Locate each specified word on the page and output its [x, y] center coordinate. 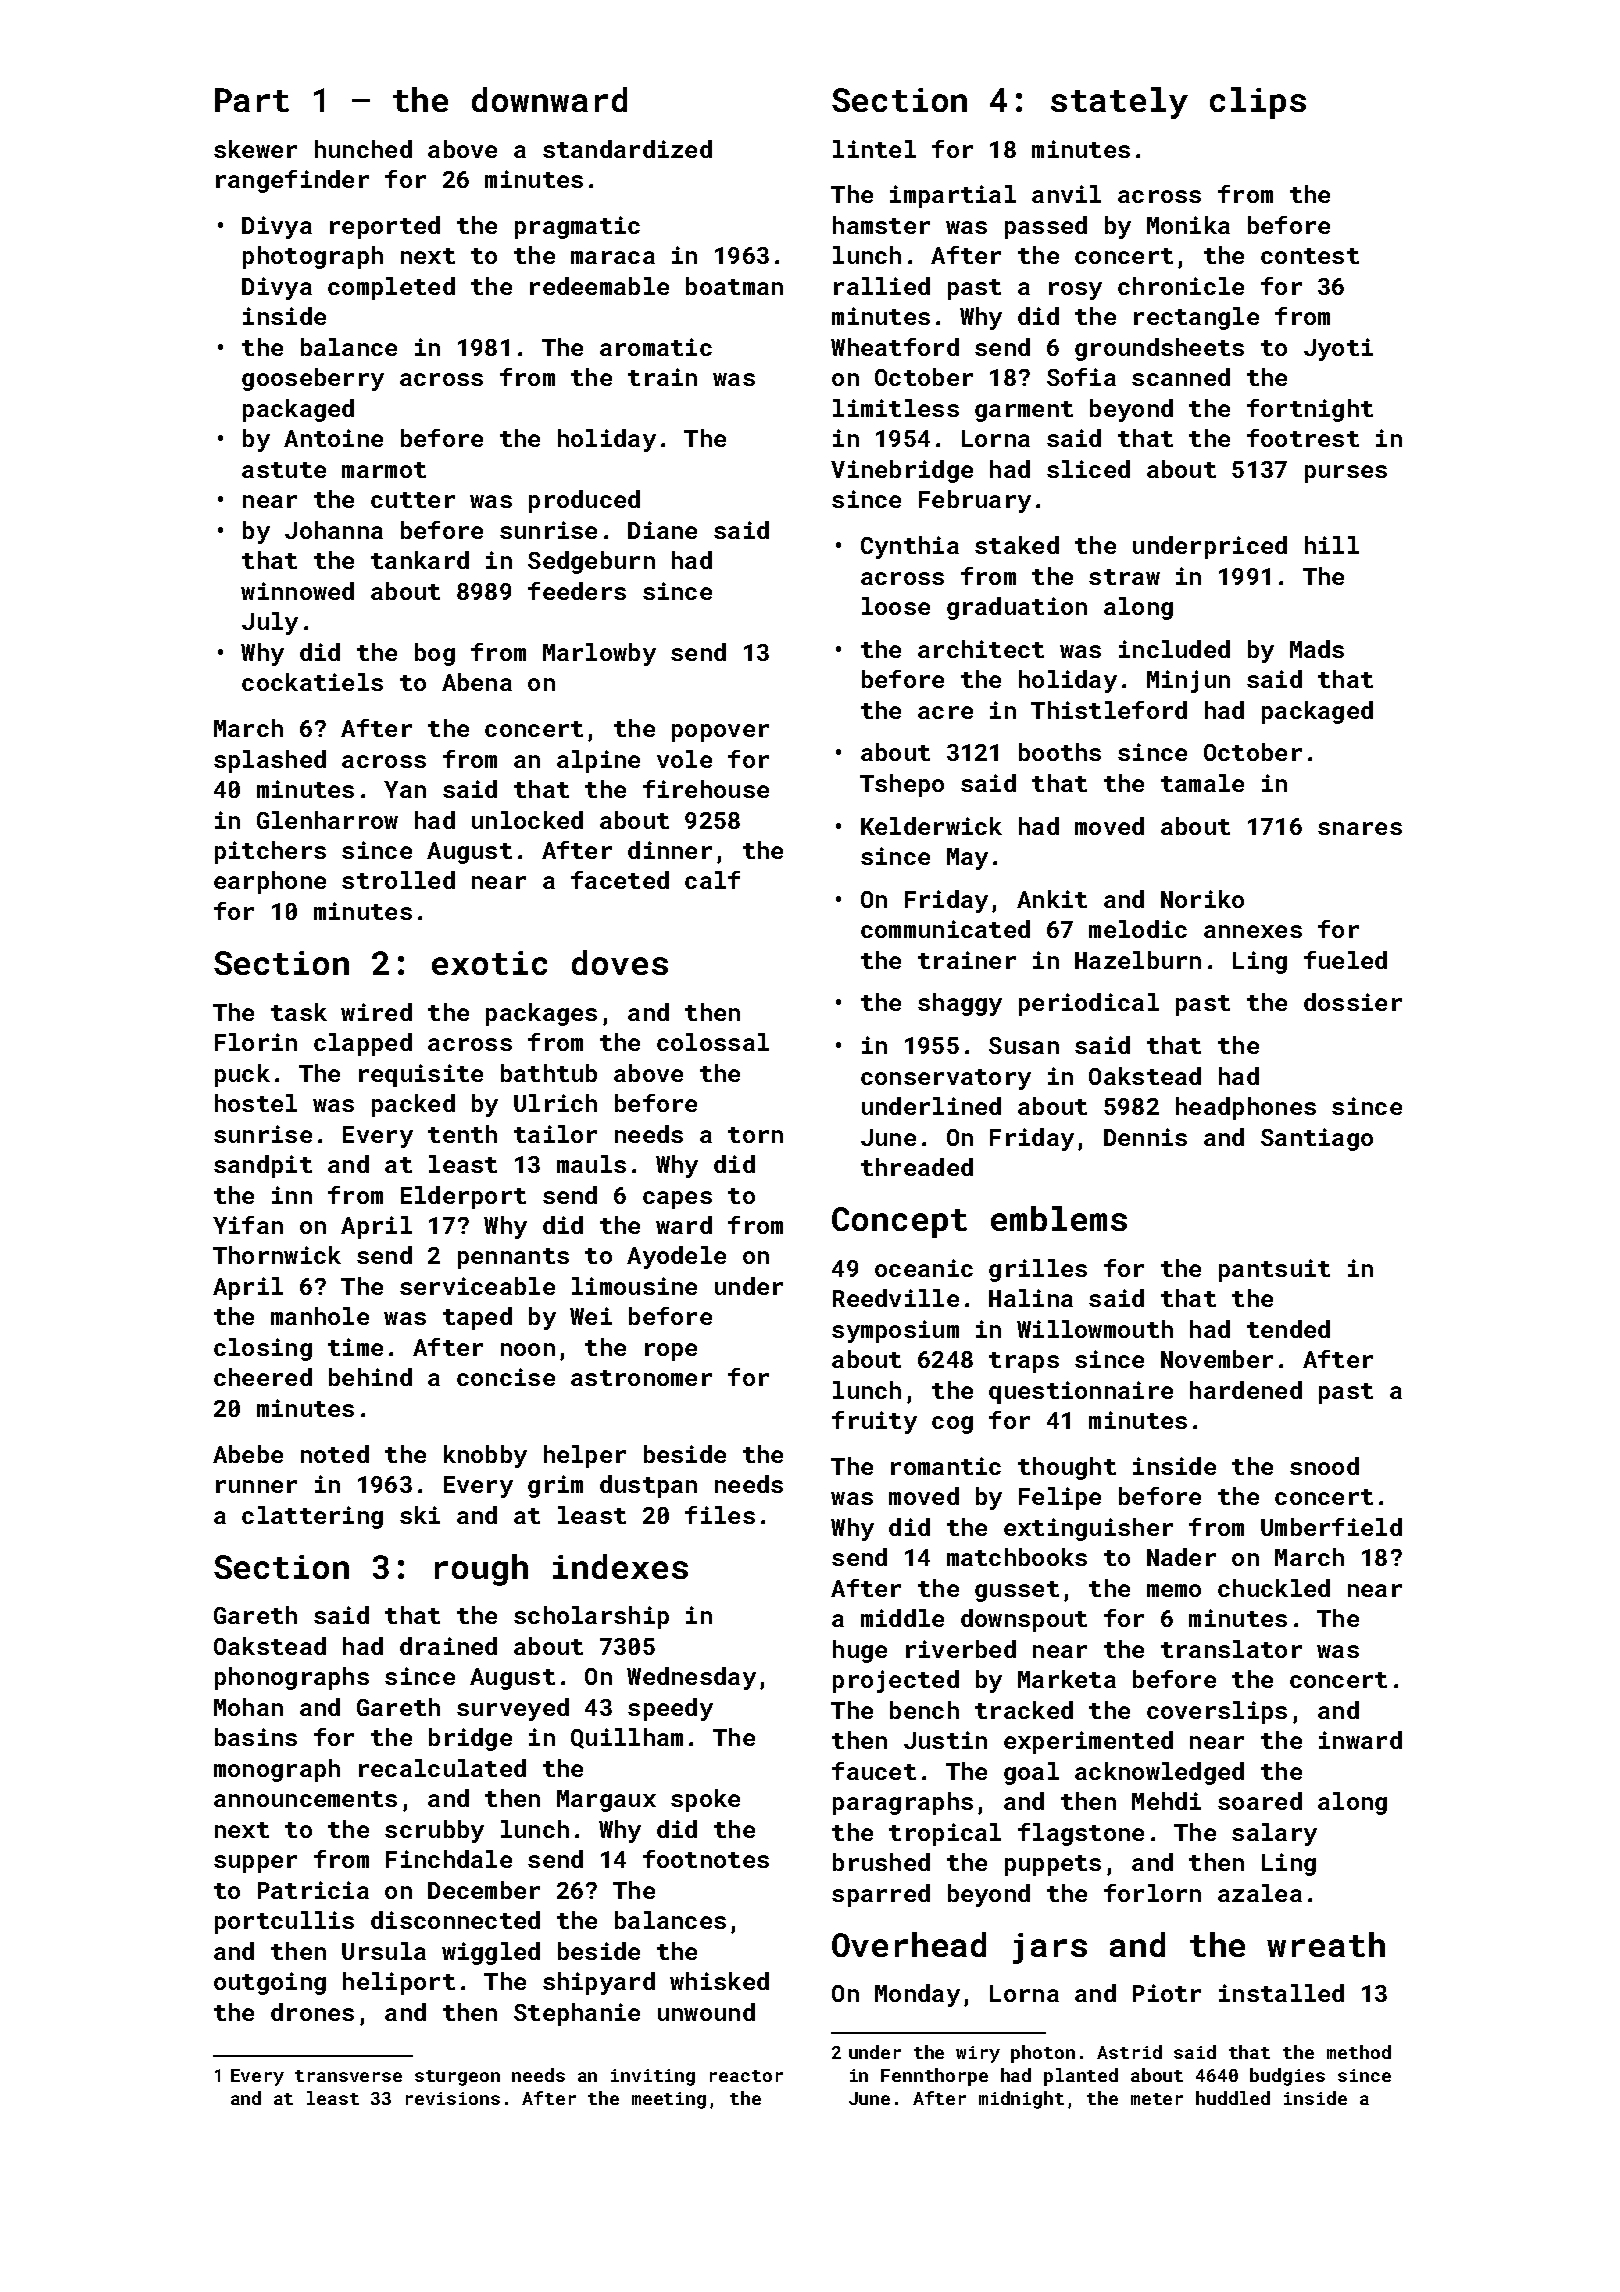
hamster [881, 225]
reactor [746, 2076]
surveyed [513, 1709]
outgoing [270, 1983]
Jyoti [1338, 349]
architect [981, 649]
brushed [881, 1862]
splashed [270, 761]
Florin [256, 1042]
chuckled [1274, 1588]
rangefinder [292, 181]
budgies [1287, 2077]
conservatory [946, 1079]
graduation [1017, 608]
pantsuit [1274, 1270]
